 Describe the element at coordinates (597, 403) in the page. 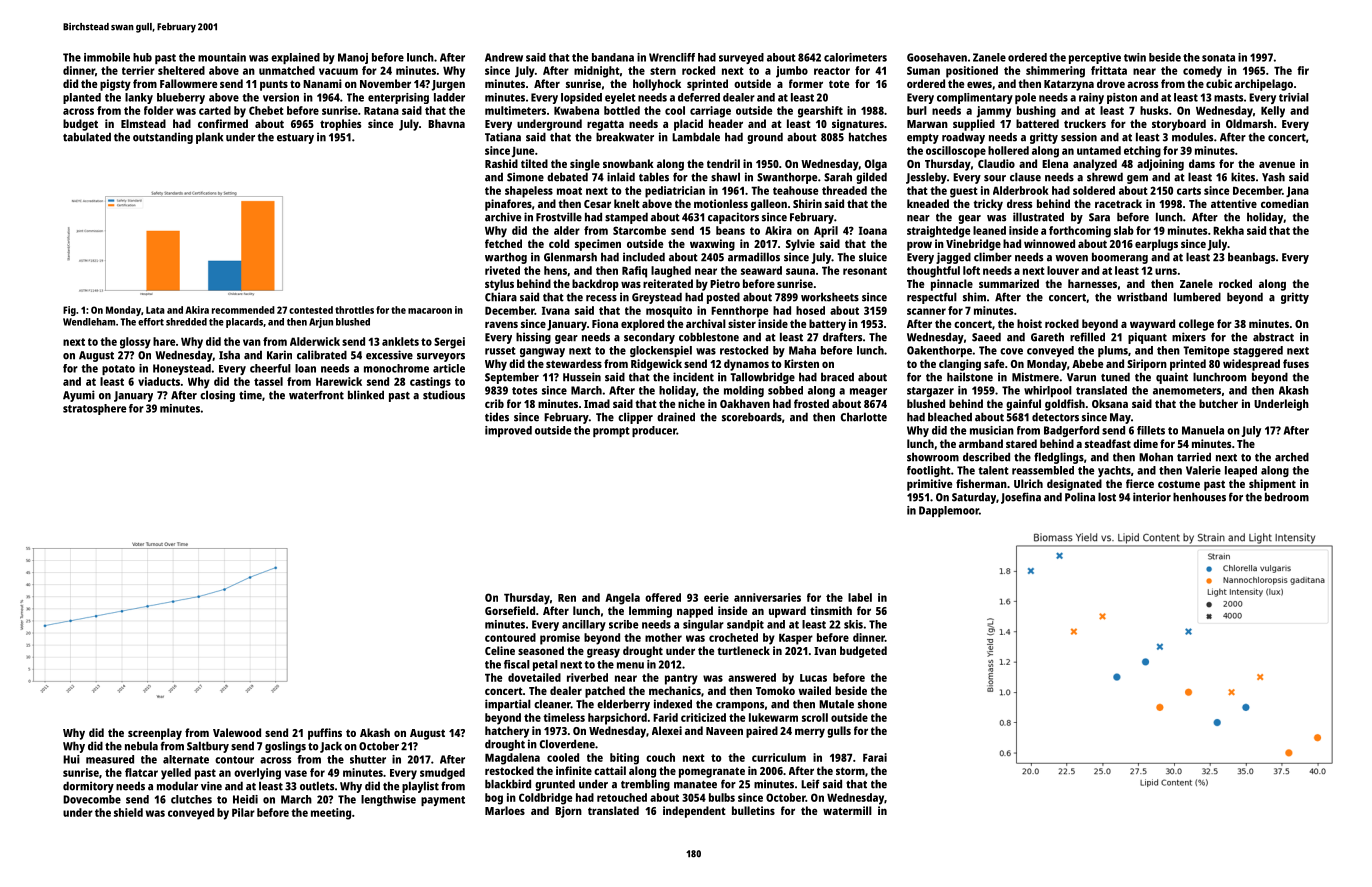

I see `Imad` at that location.
